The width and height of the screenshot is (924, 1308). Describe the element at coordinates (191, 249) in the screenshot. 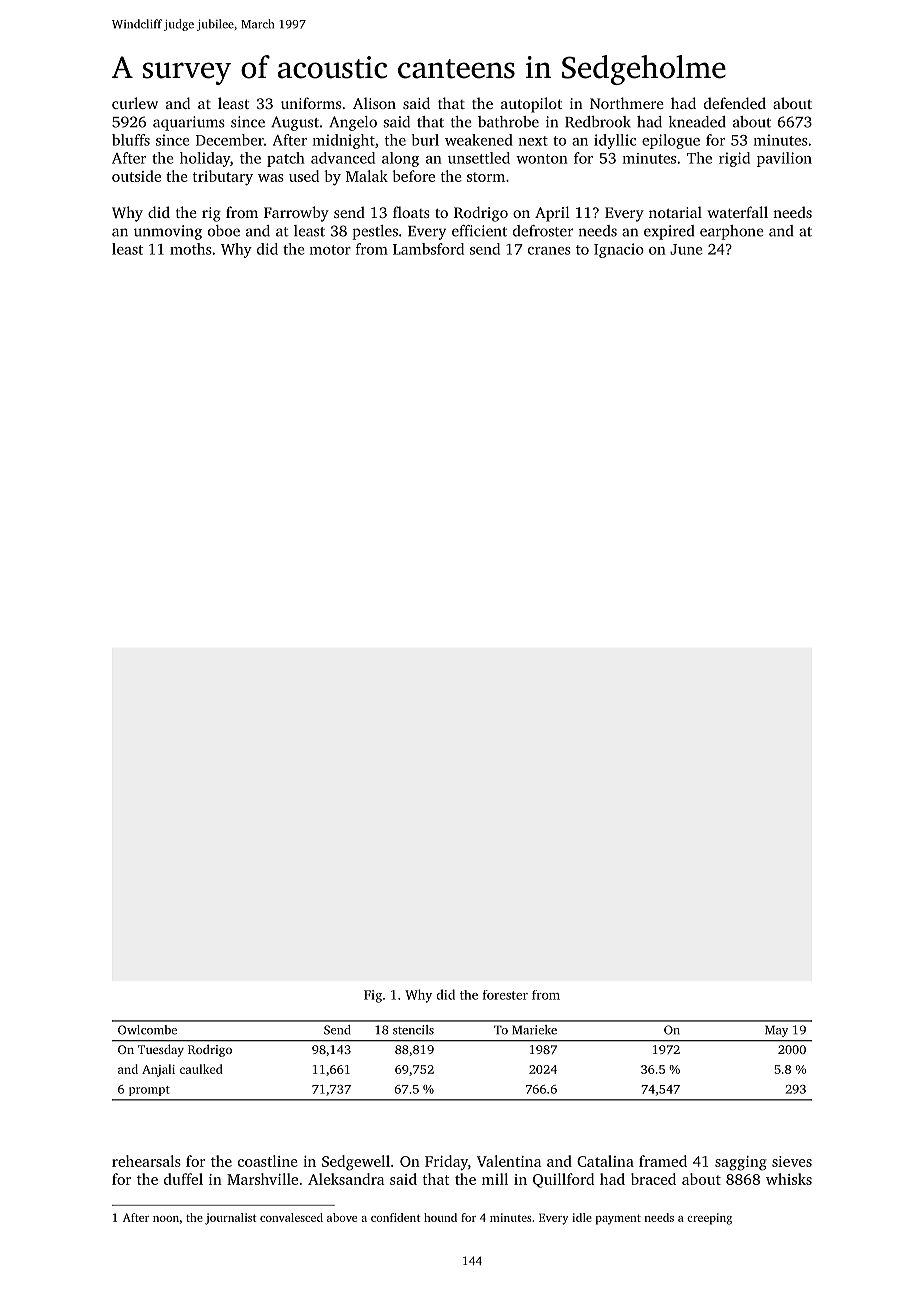

I see `moths` at that location.
